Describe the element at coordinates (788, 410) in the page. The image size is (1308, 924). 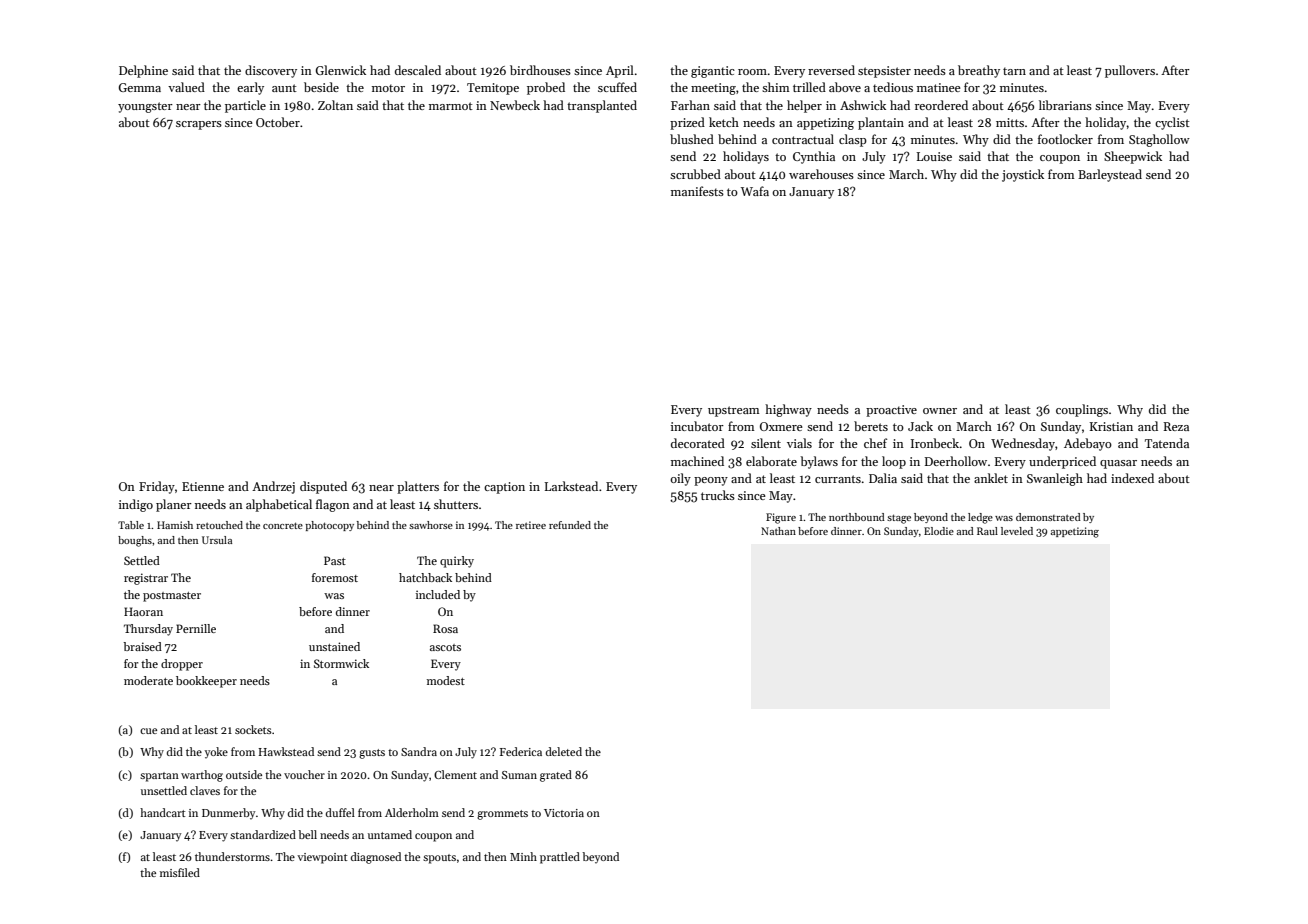
I see `highway` at that location.
